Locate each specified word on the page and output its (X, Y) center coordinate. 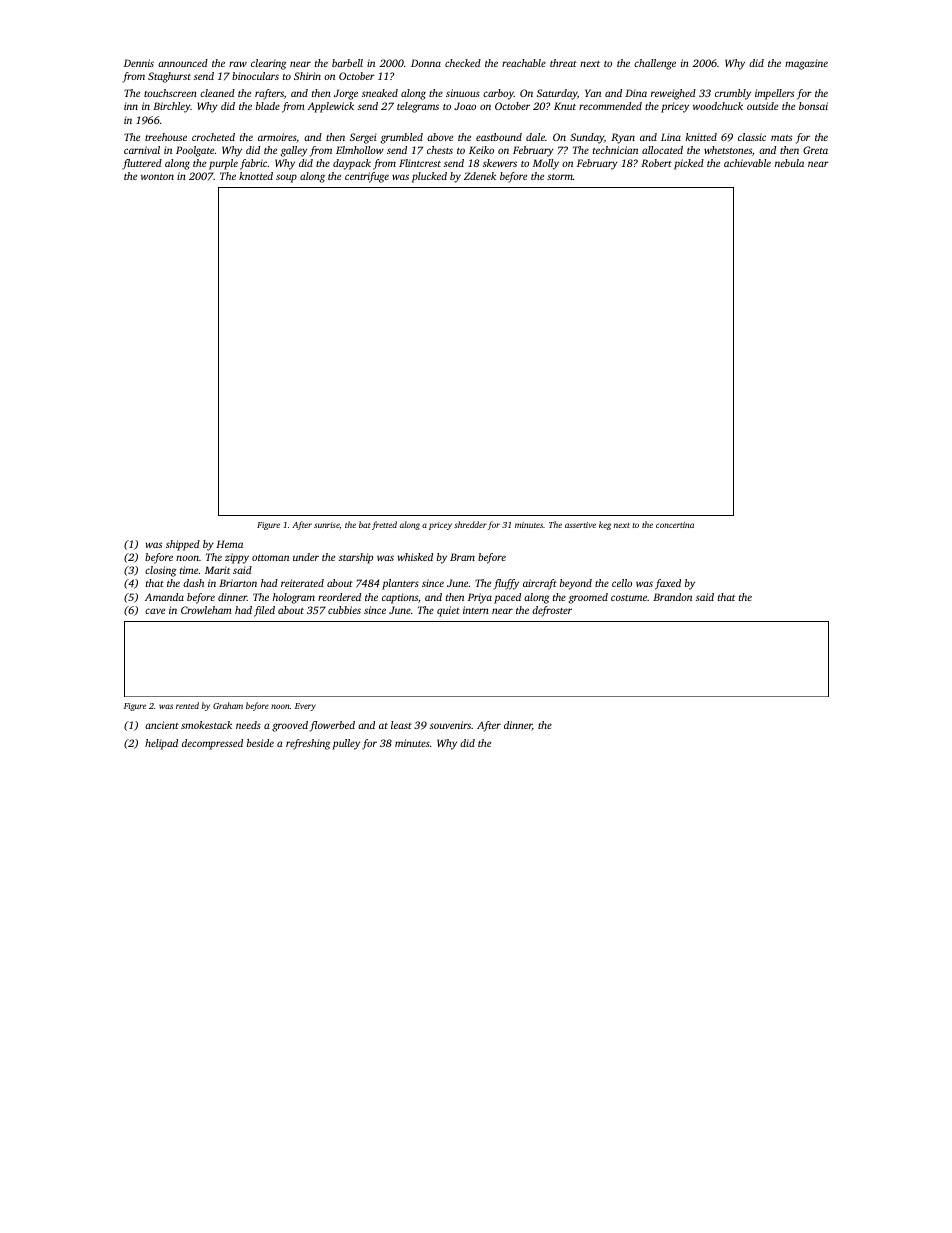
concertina (675, 525)
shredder (470, 524)
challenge (655, 64)
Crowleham (206, 610)
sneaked (380, 93)
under (306, 557)
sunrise (327, 525)
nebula (789, 163)
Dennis (139, 63)
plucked (429, 177)
